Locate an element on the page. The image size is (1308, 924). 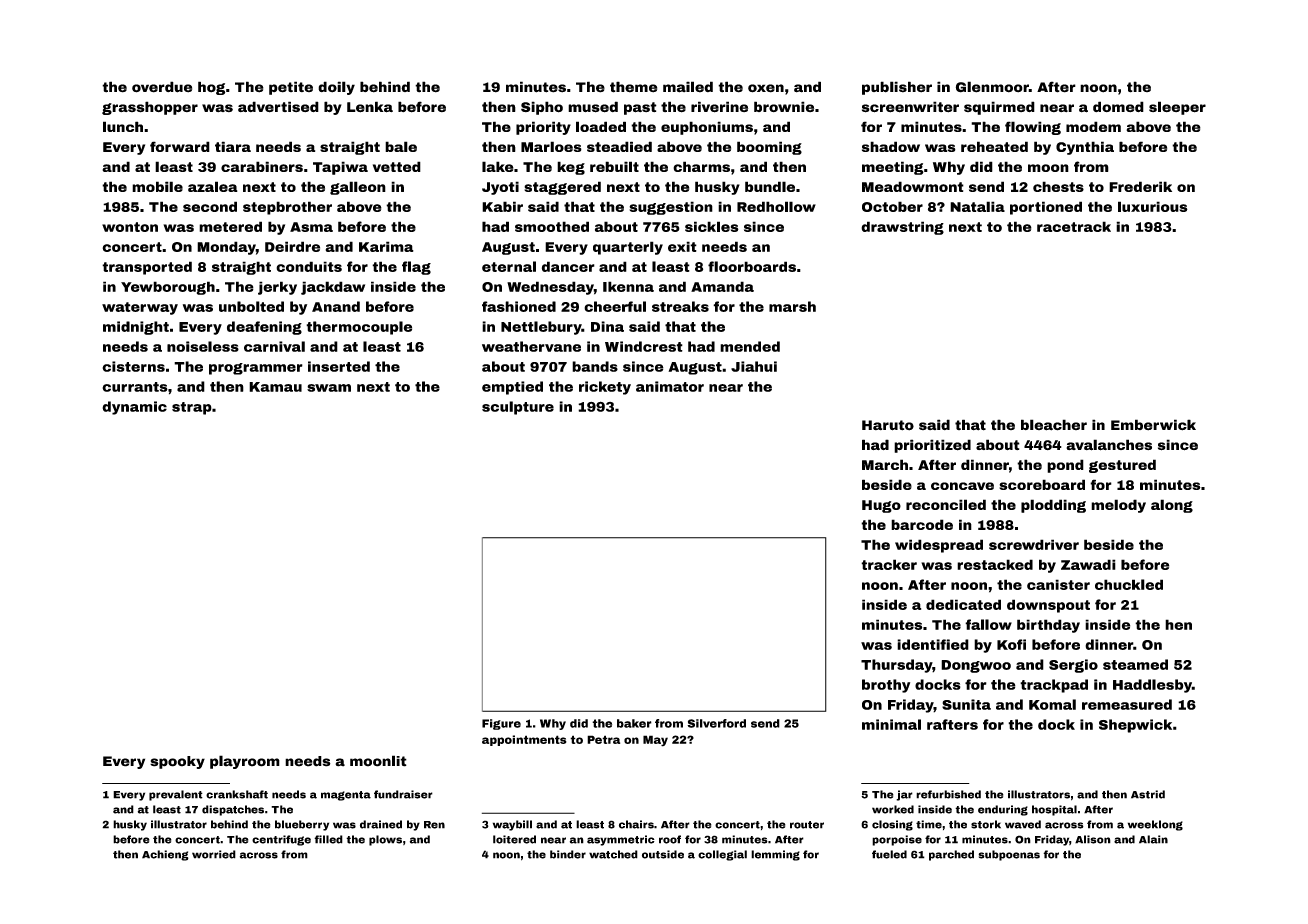
mobile is located at coordinates (157, 186).
